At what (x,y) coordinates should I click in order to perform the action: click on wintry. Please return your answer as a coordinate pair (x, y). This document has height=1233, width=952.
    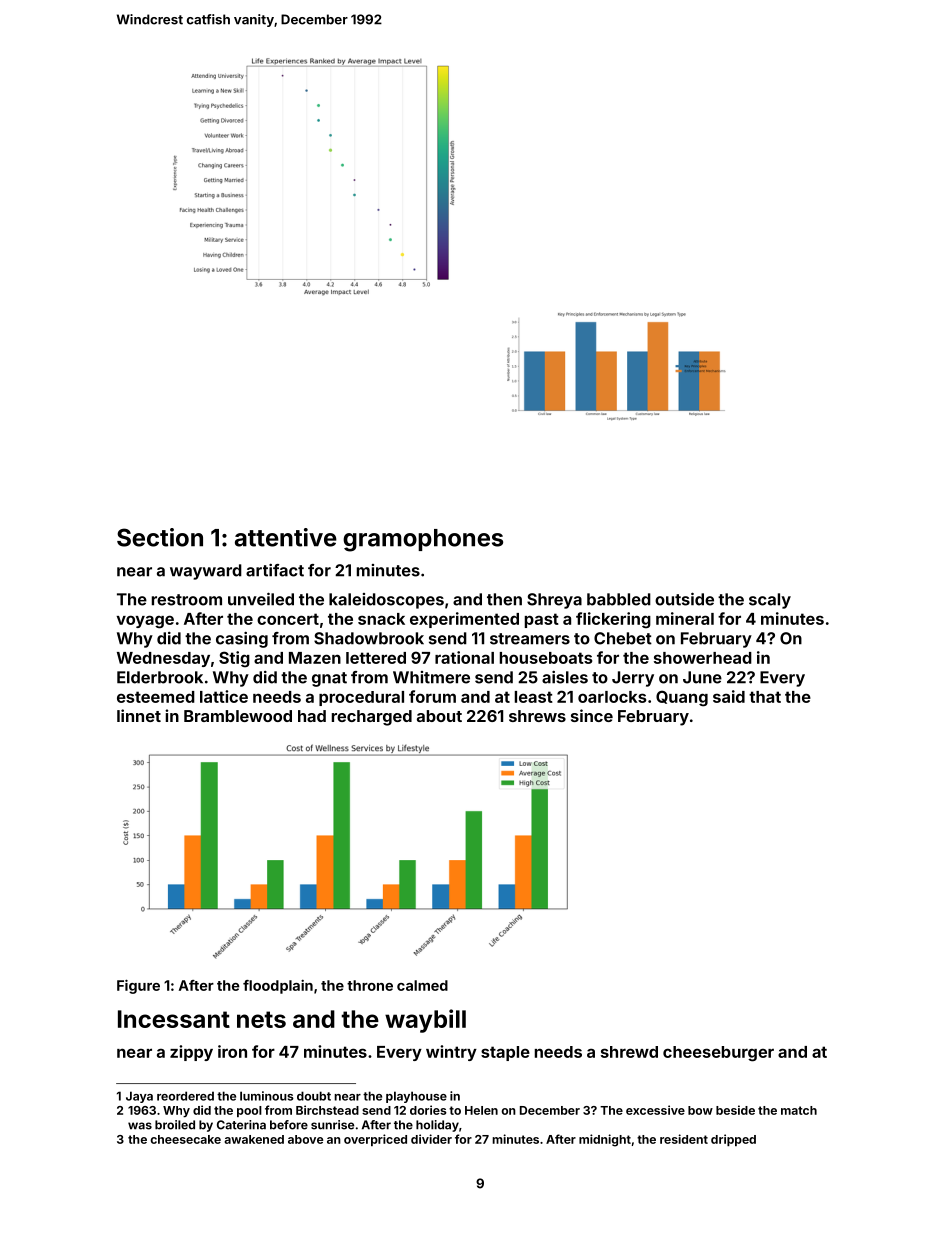
    Looking at the image, I should click on (451, 1053).
